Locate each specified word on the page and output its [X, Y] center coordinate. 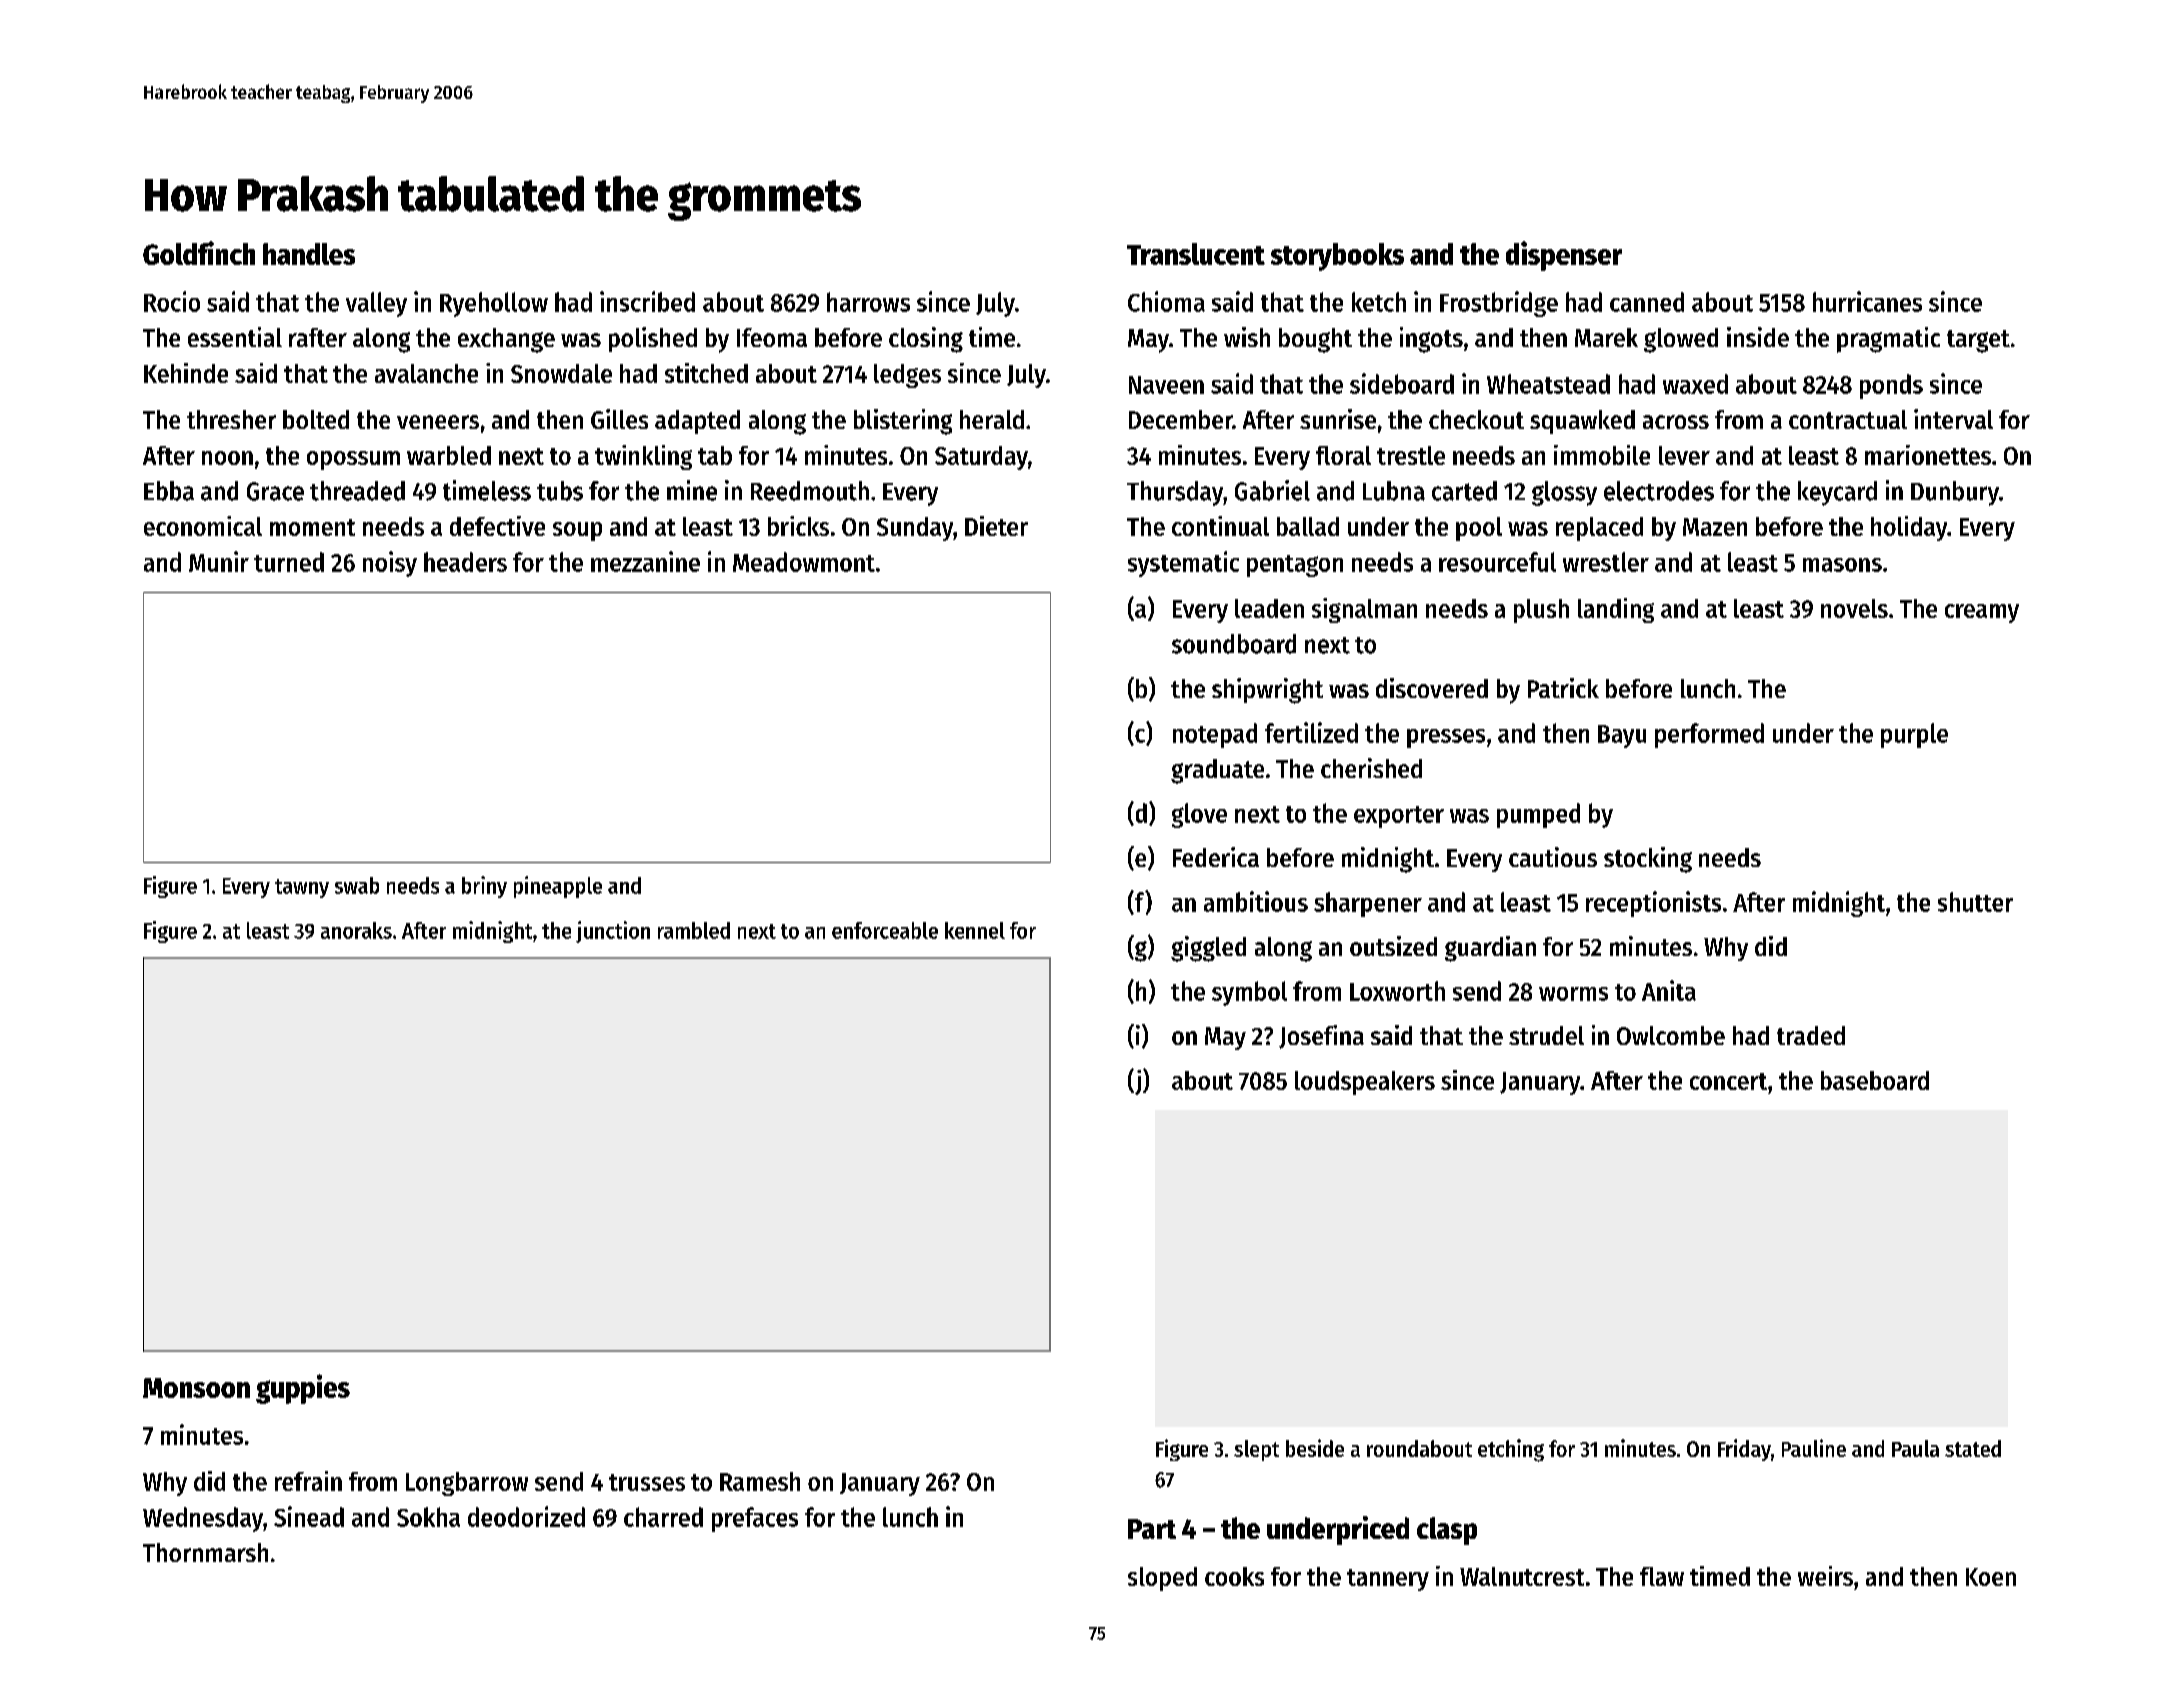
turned [289, 562]
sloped [1162, 1579]
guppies [303, 1389]
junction [613, 932]
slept [1256, 1450]
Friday [1744, 1450]
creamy [1982, 613]
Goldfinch [199, 253]
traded [1811, 1035]
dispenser [1564, 256]
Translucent [1196, 254]
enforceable [885, 930]
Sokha [428, 1517]
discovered [1432, 688]
